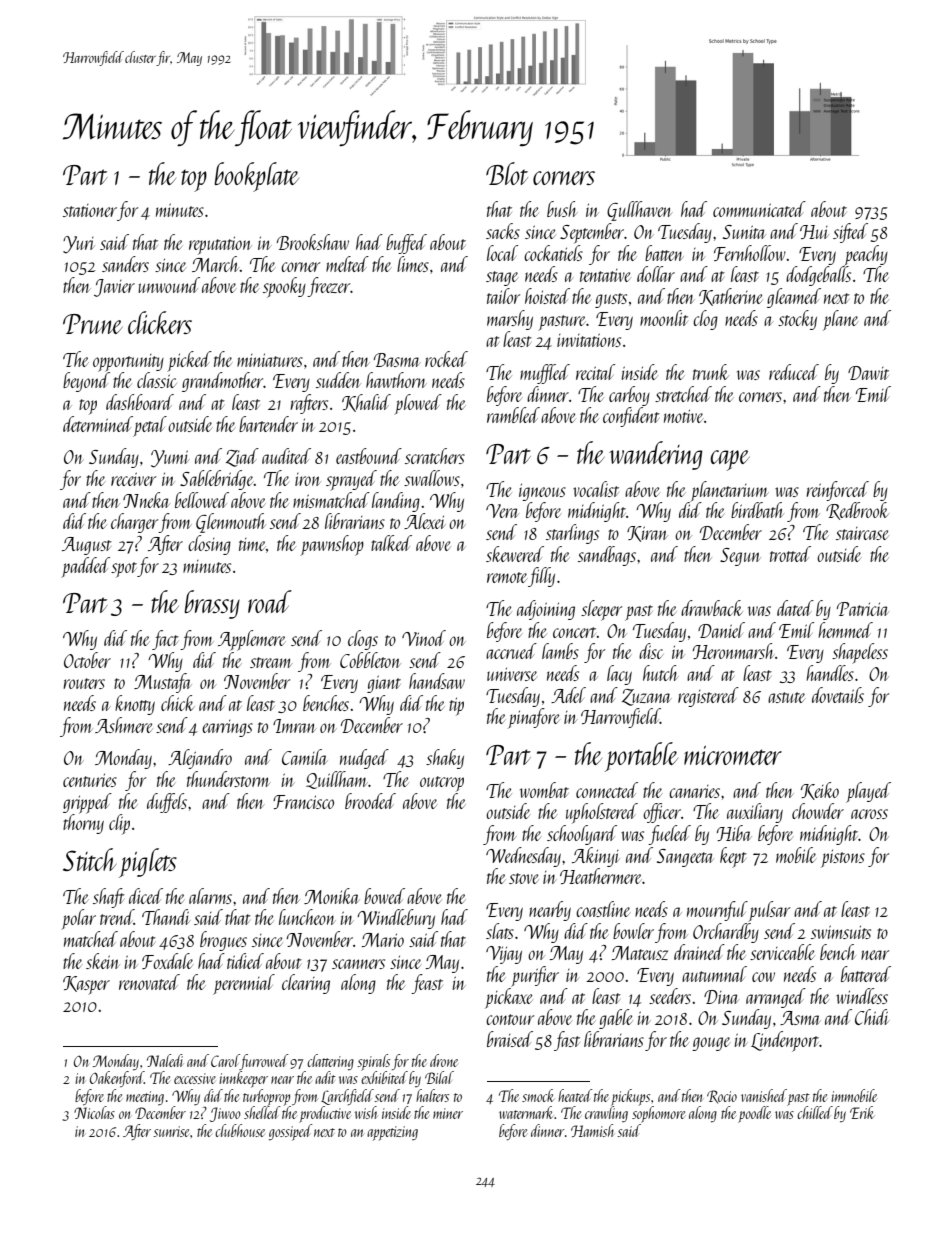 The width and height of the image is (952, 1233). What do you see at coordinates (256, 177) in the image?
I see `bookplate` at bounding box center [256, 177].
